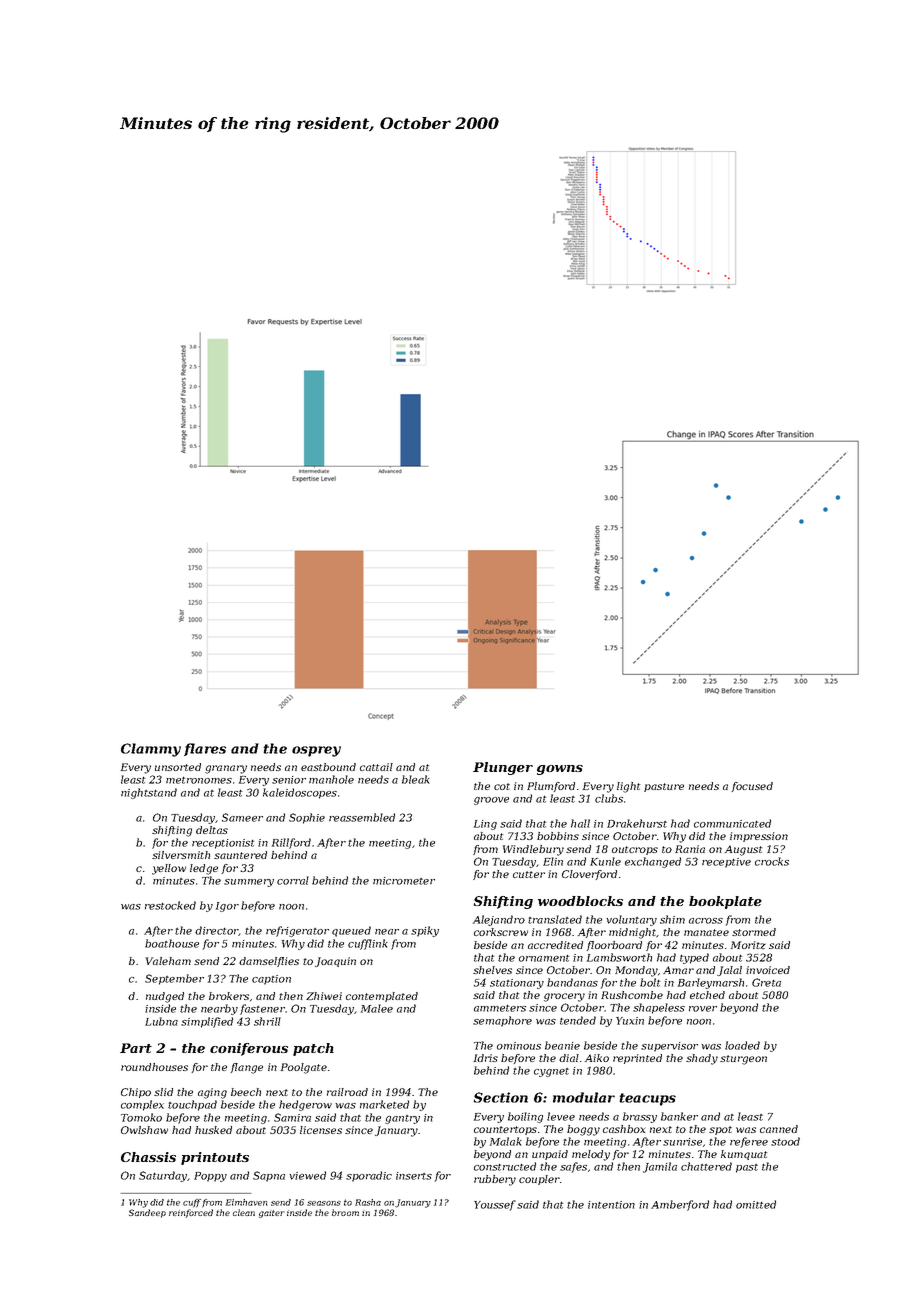 This page has height=1308, width=924. Describe the element at coordinates (573, 1167) in the page. I see `safes` at that location.
